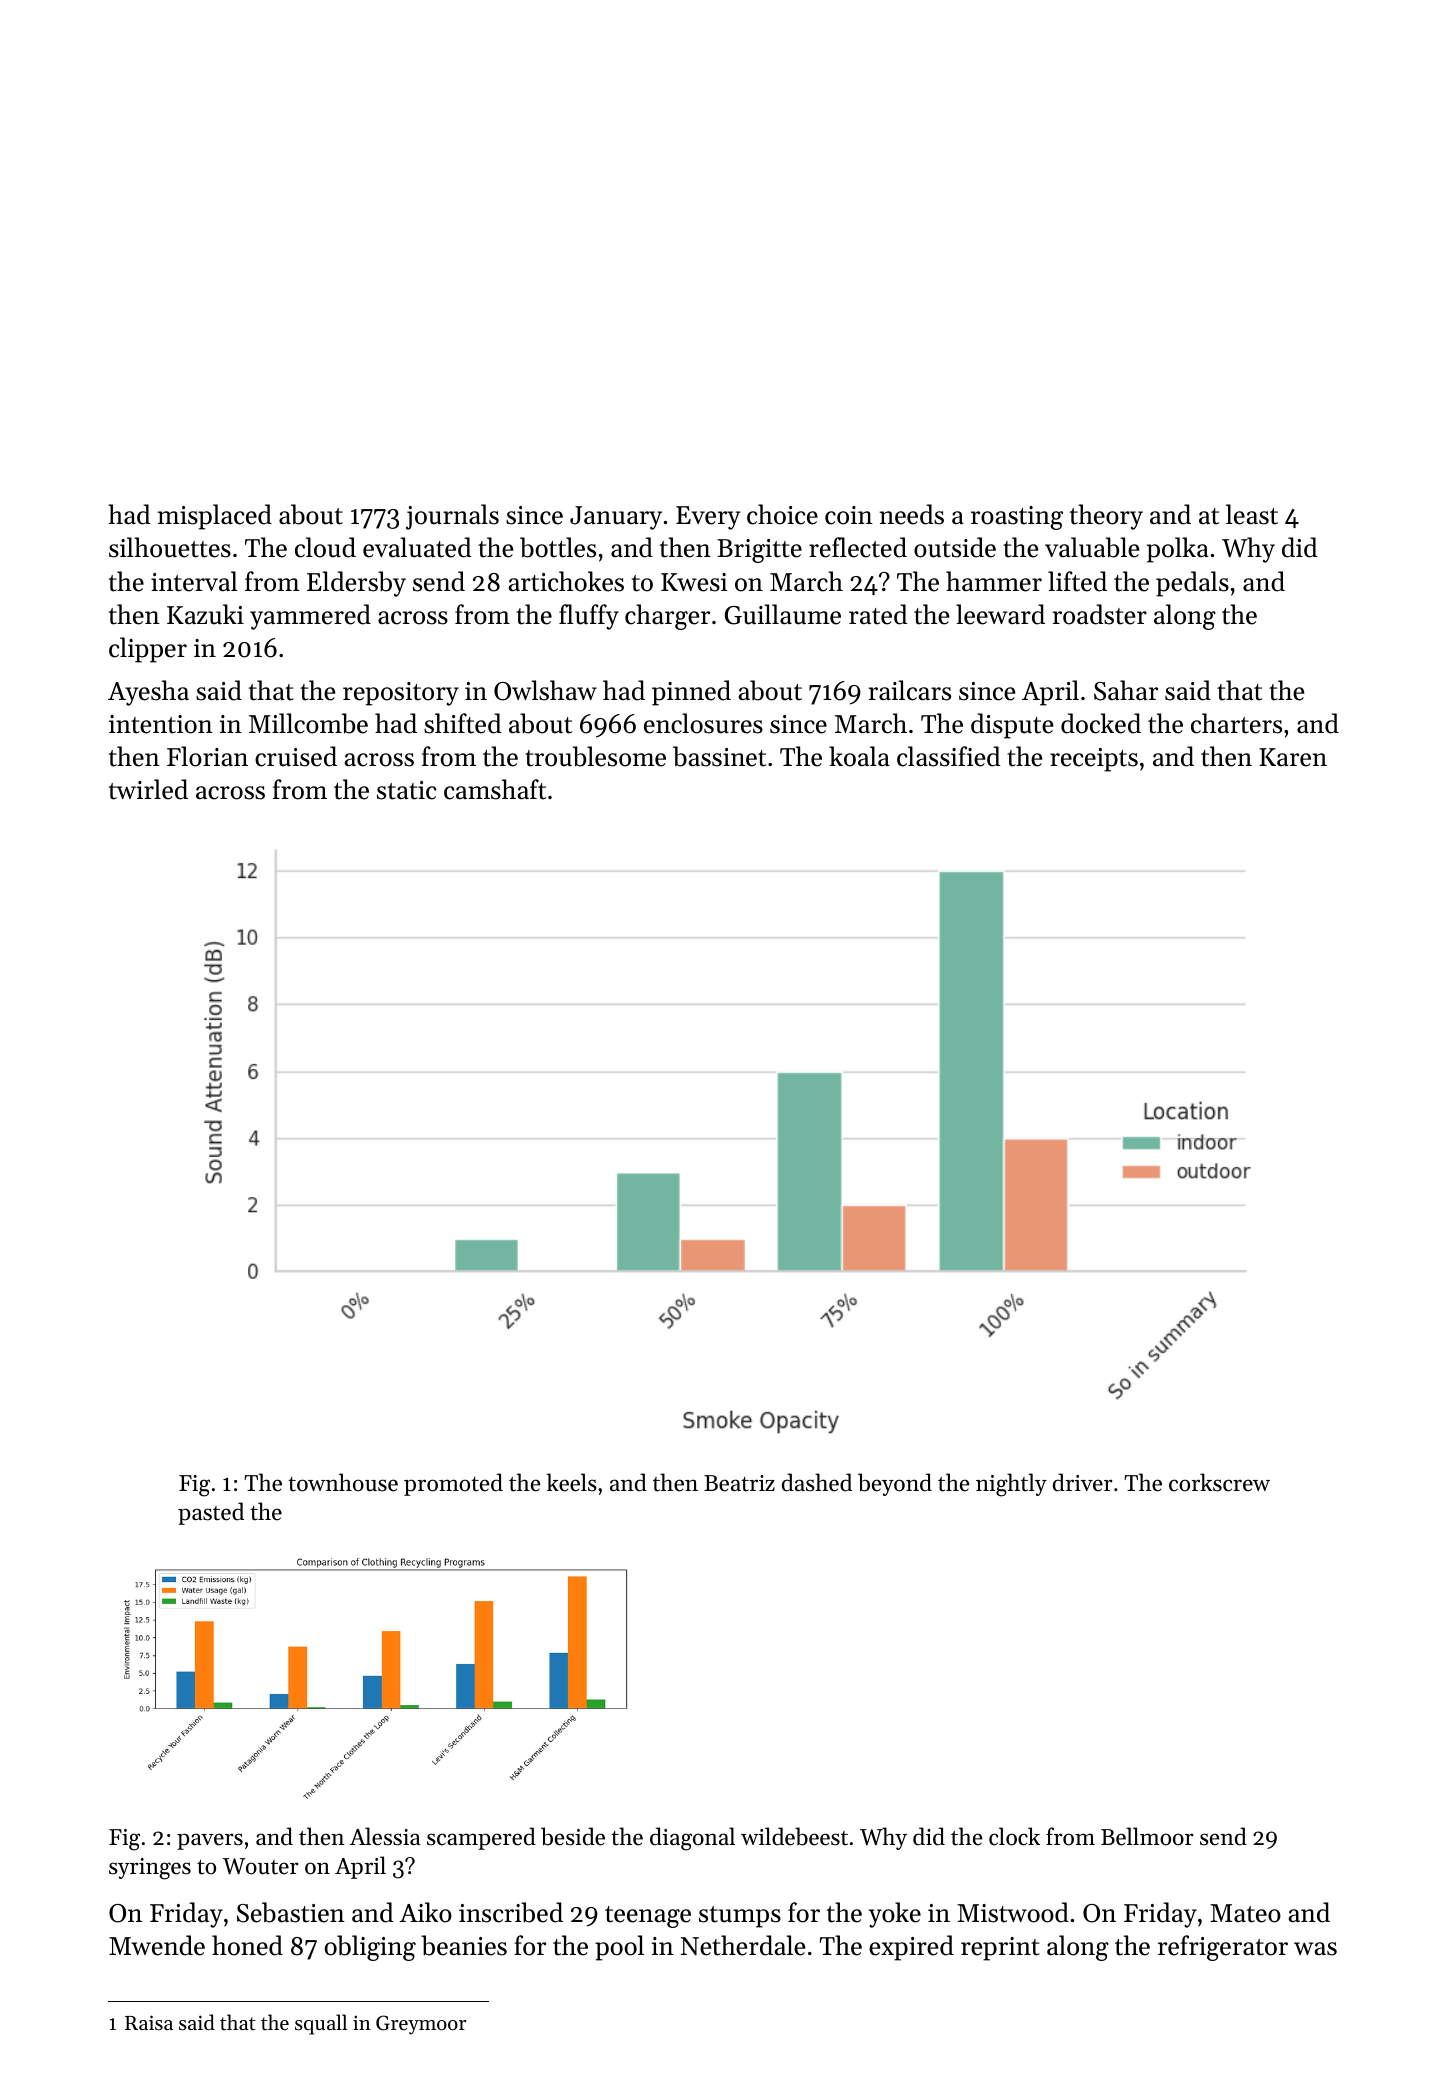  Describe the element at coordinates (1219, 1482) in the page. I see `corkscrew` at that location.
